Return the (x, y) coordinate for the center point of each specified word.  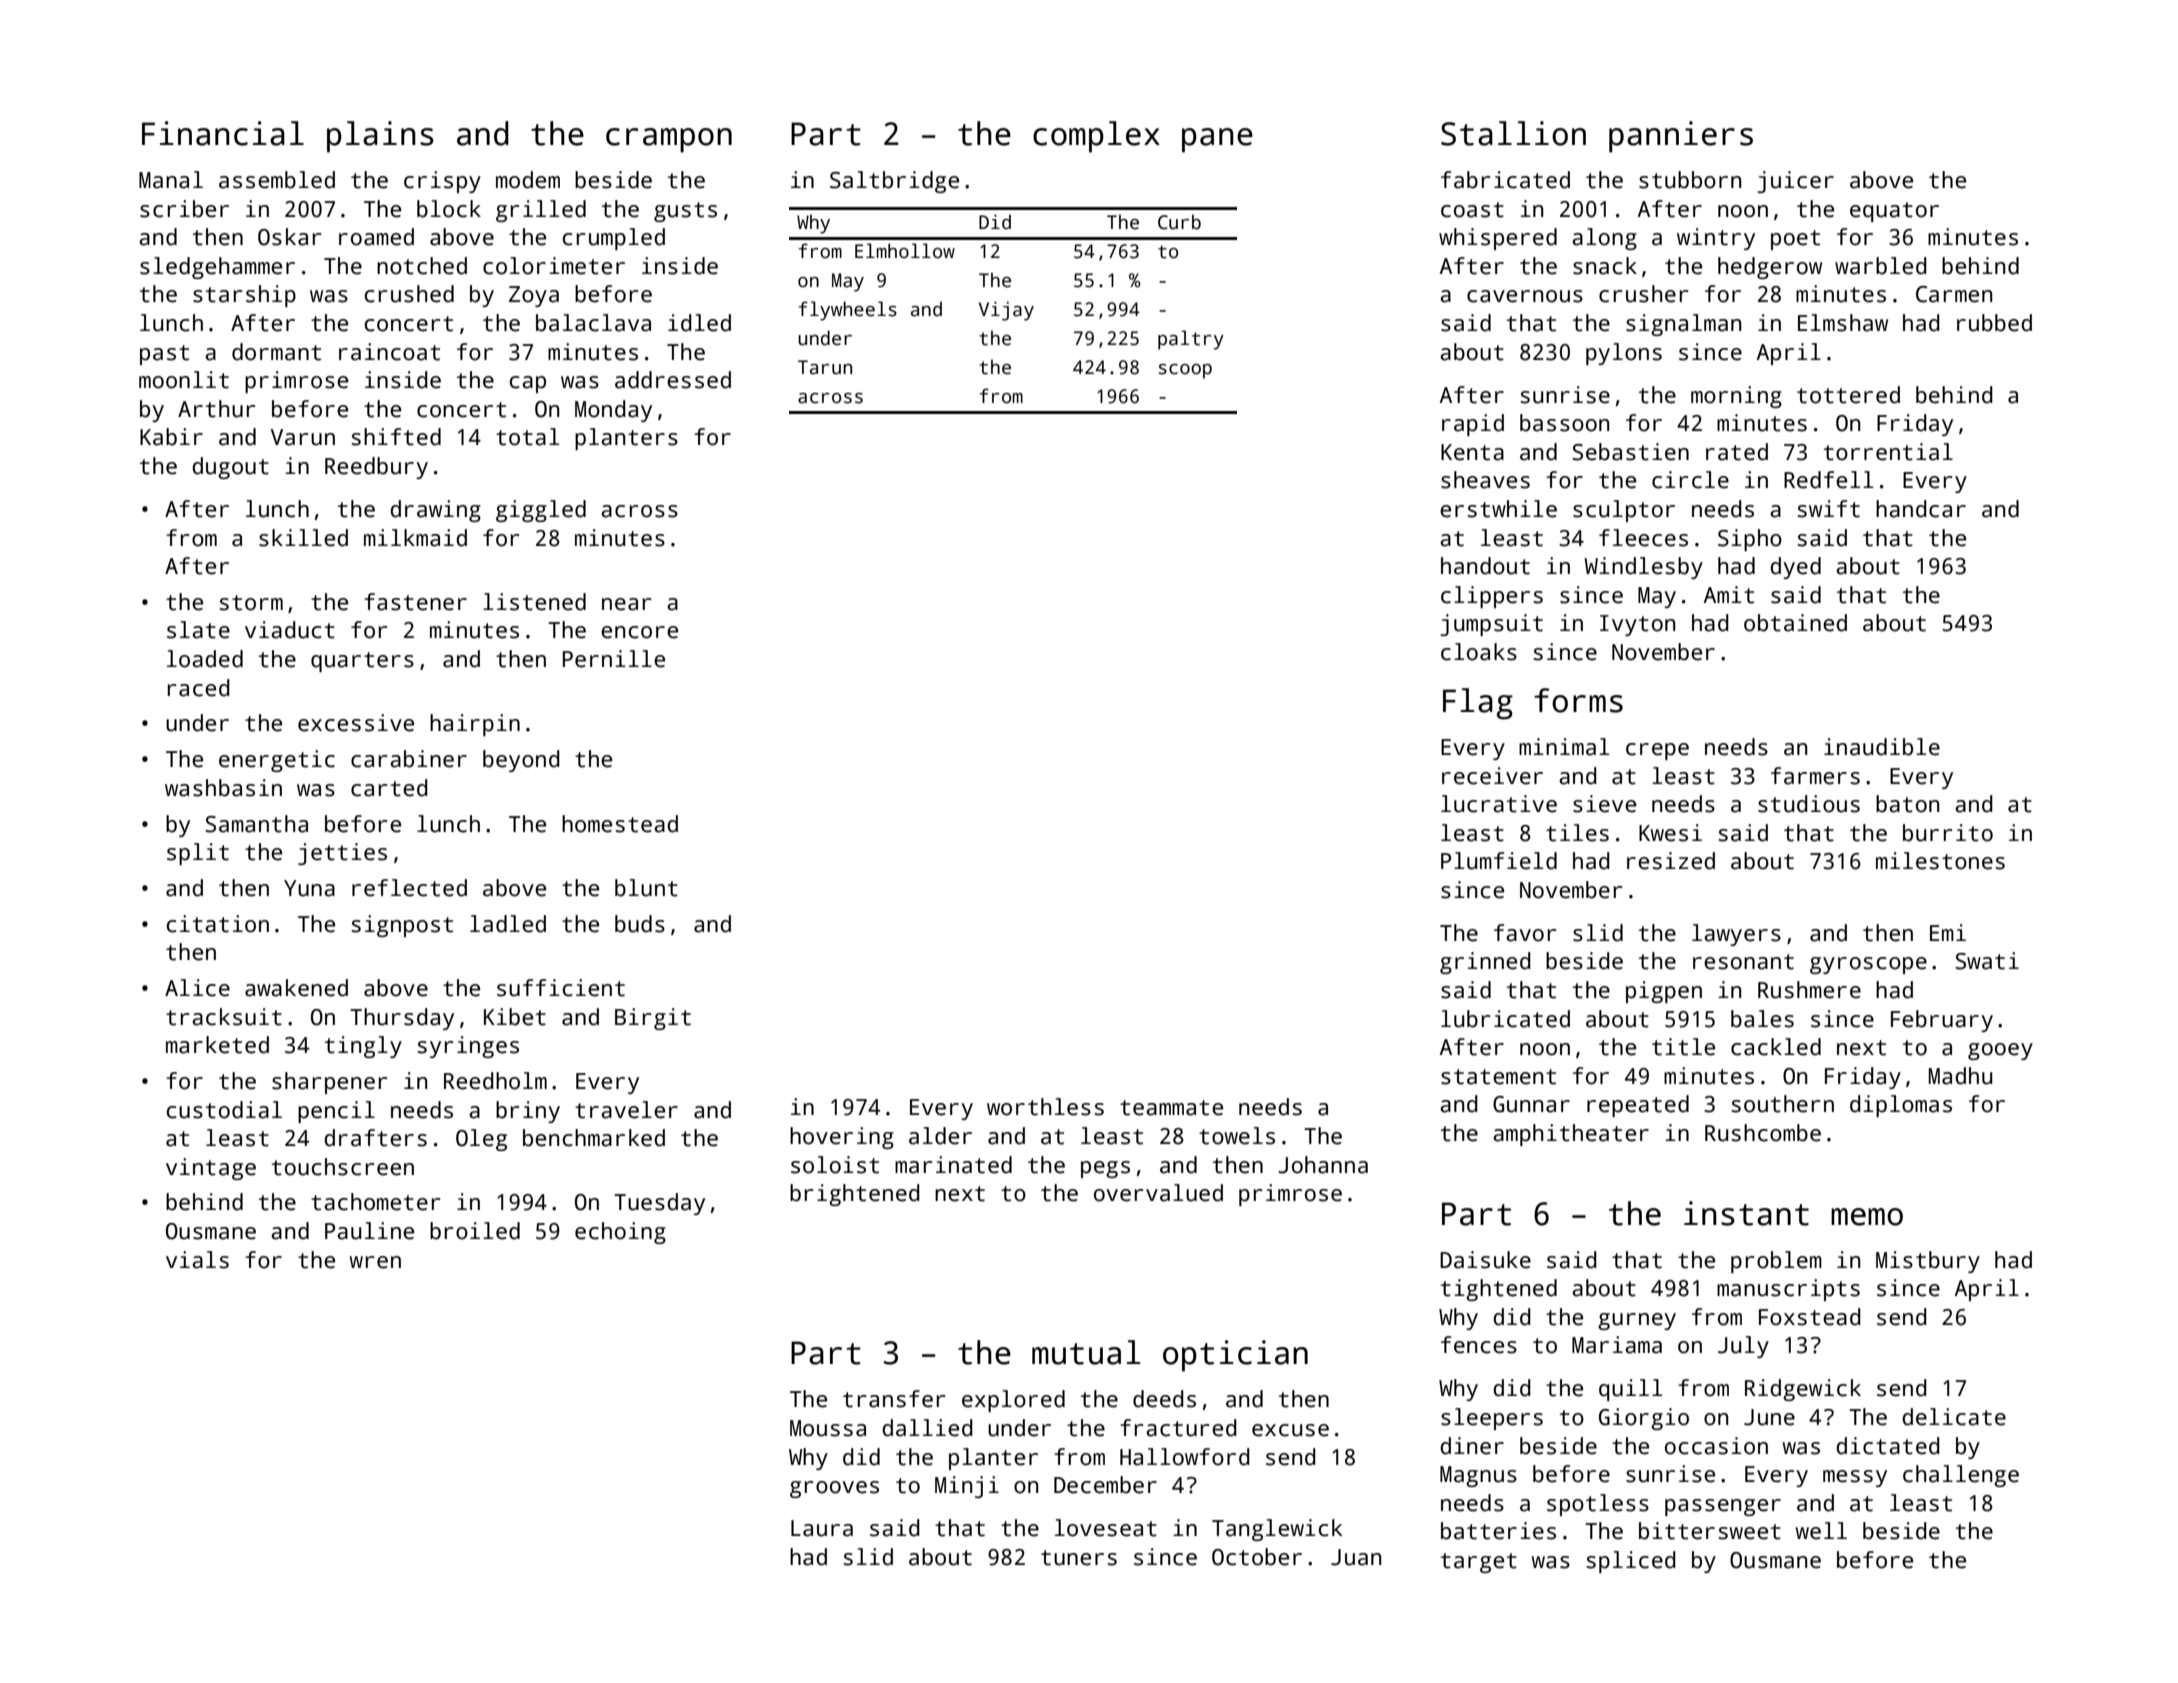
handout (1485, 566)
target (1479, 1563)
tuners (1079, 1558)
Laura (822, 1528)
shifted (396, 437)
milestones (1940, 861)
